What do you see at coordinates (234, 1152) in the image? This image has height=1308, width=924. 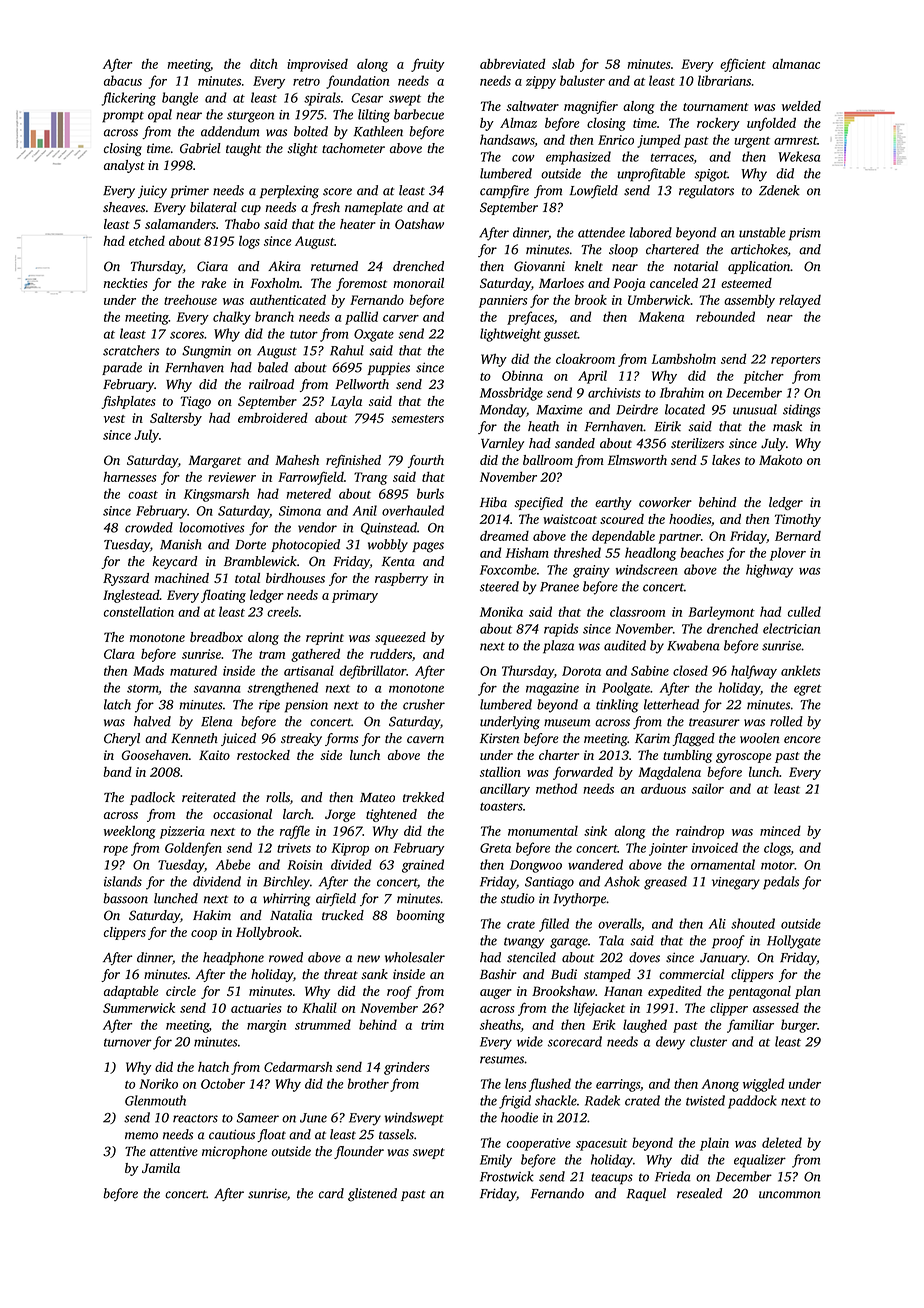 I see `microphone` at bounding box center [234, 1152].
